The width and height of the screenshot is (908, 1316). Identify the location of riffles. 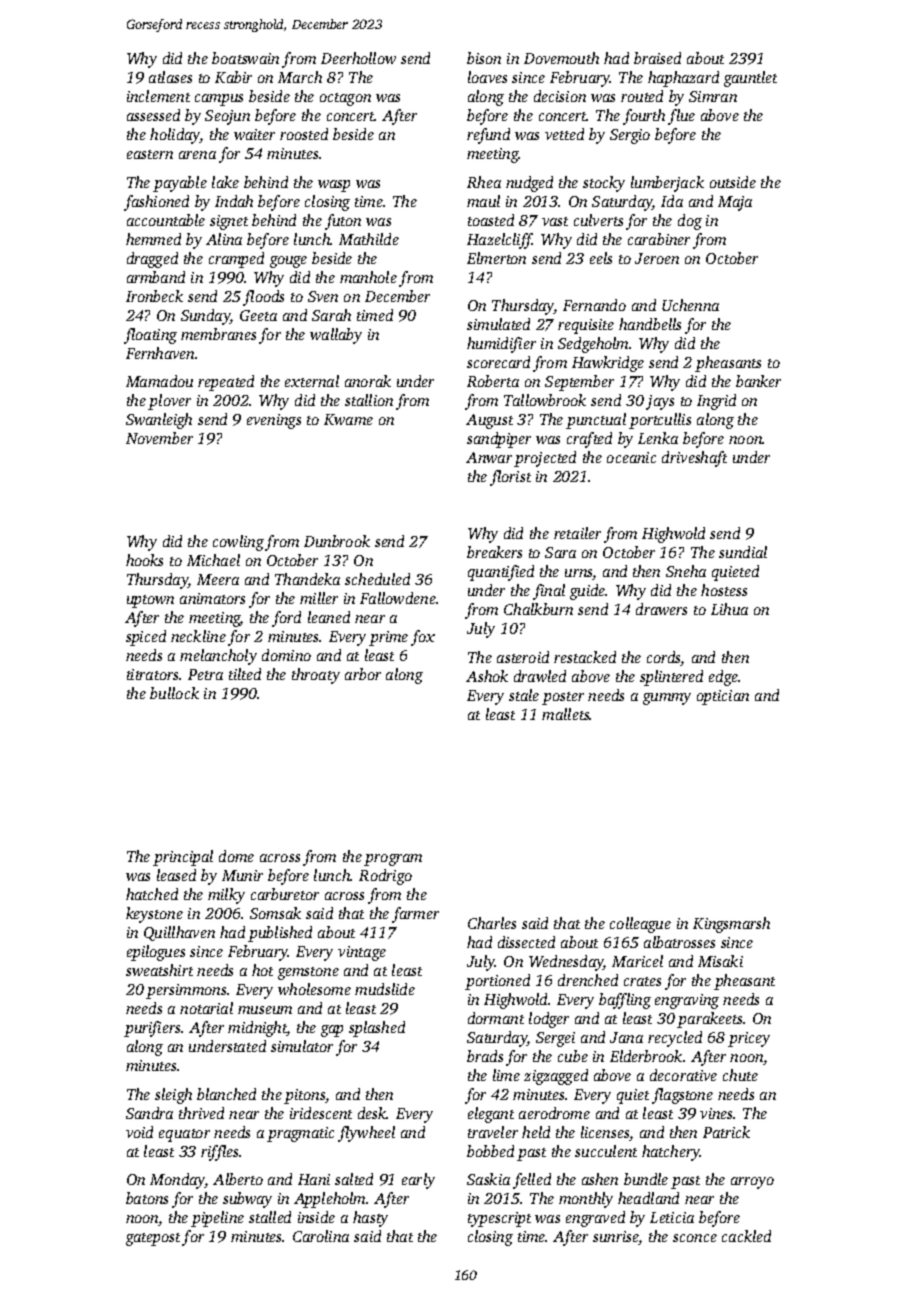
(219, 1153).
